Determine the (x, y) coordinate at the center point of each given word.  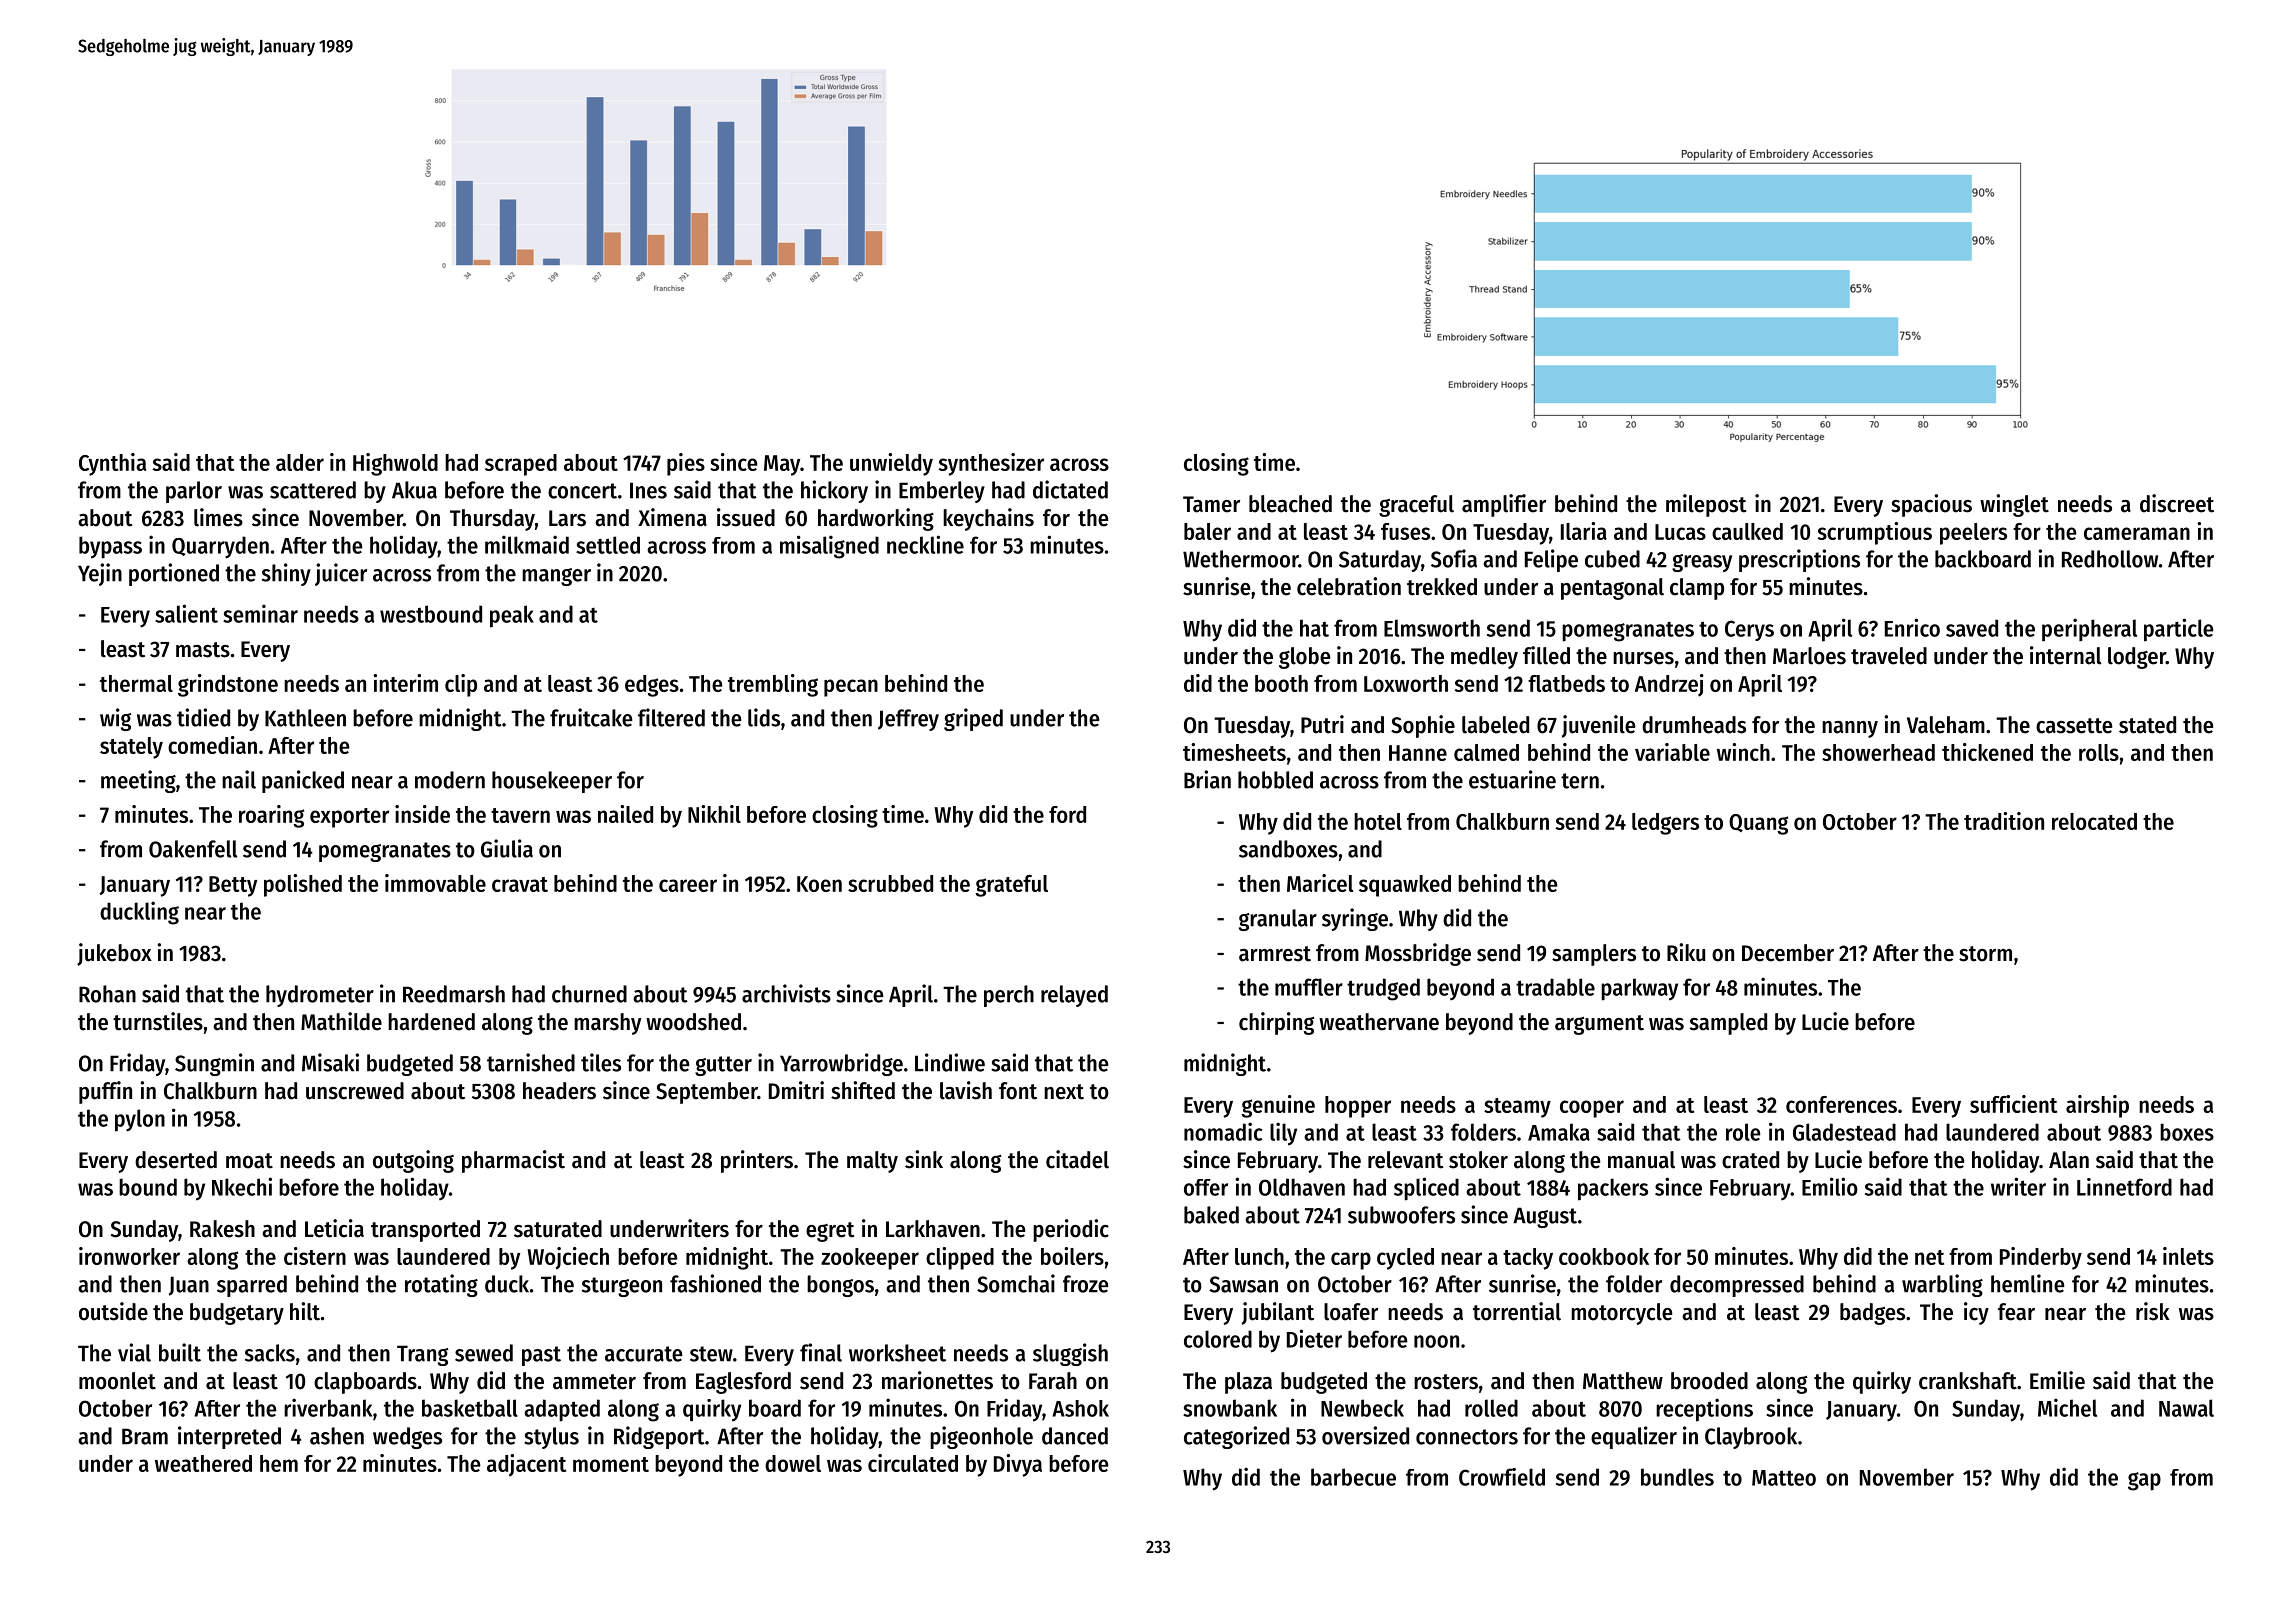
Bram (145, 1436)
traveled (1889, 656)
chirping (1277, 1023)
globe (1304, 658)
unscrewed (355, 1091)
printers (757, 1161)
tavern (520, 815)
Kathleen (305, 718)
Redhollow (2110, 559)
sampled (1728, 1024)
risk (2153, 1311)
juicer (341, 574)
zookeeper (870, 1259)
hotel (1378, 821)
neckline (925, 544)
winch (1743, 752)
